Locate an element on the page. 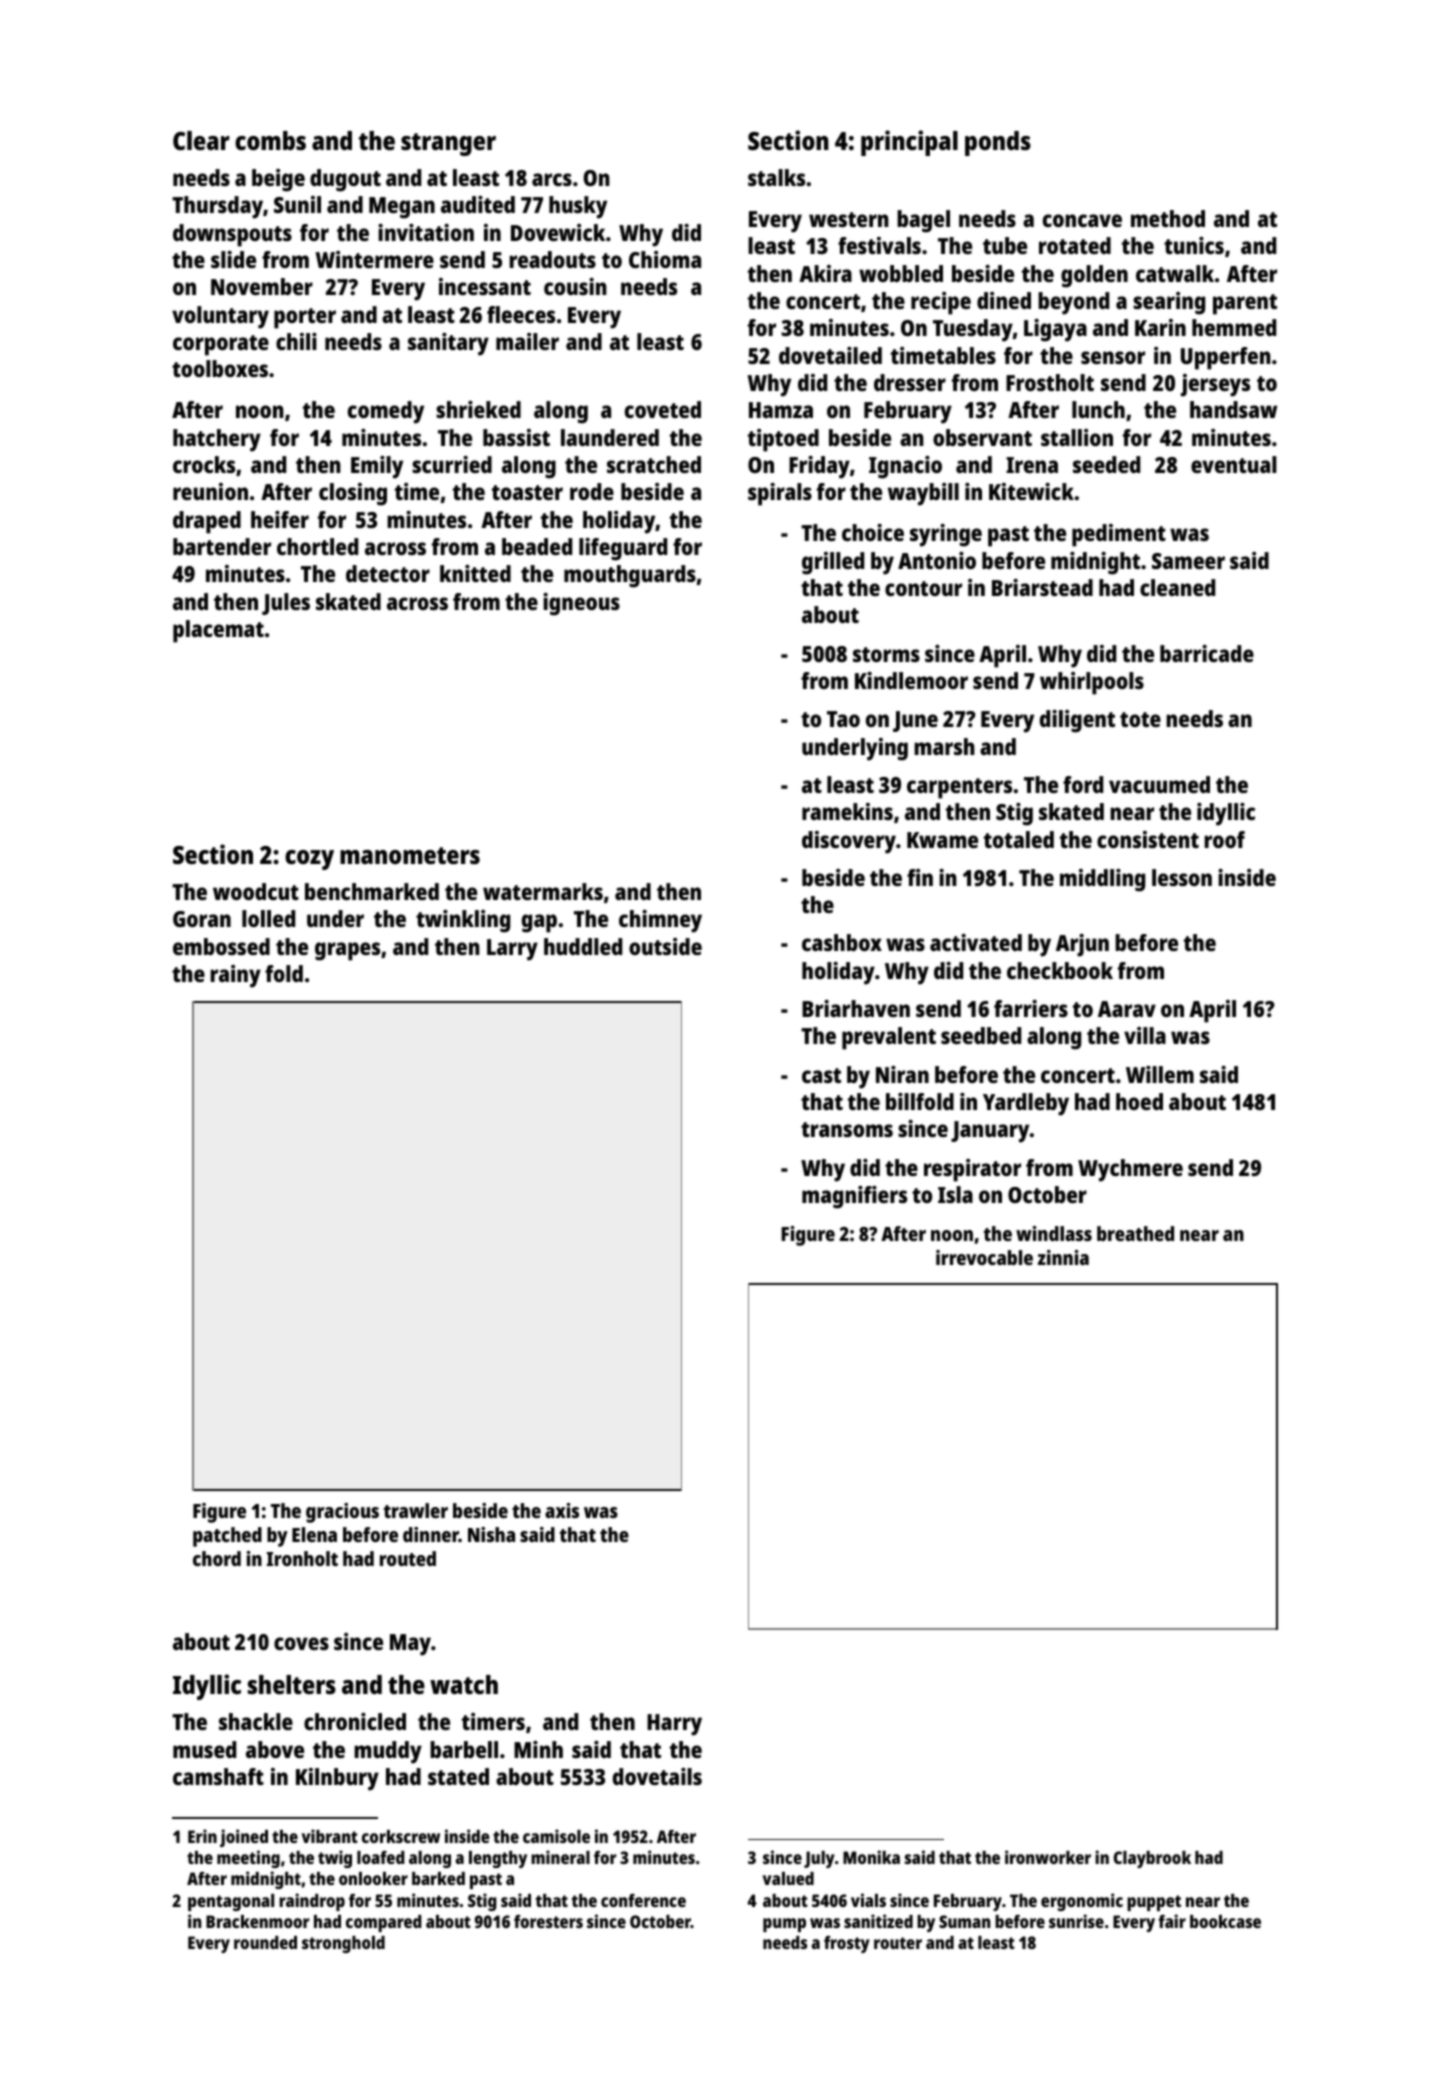 This document has height=2100, width=1450. arcs is located at coordinates (552, 179).
